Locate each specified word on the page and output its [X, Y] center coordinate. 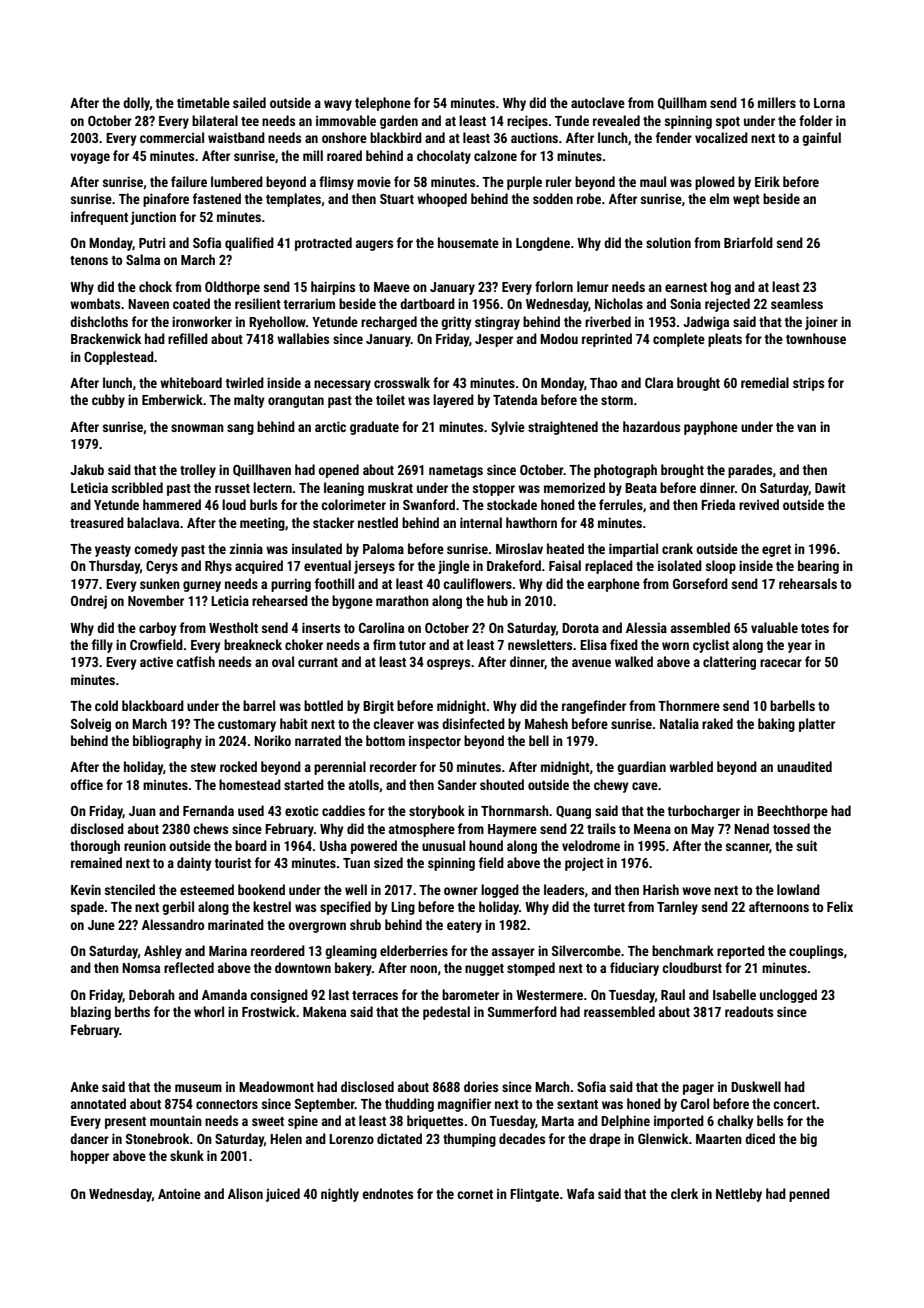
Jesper [494, 340]
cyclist [711, 646]
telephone [383, 104]
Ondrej [89, 602]
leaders [564, 889]
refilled [188, 338]
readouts [749, 1011]
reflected [189, 967]
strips [808, 384]
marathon [402, 600]
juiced [283, 1195]
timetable [203, 102]
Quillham [682, 103]
